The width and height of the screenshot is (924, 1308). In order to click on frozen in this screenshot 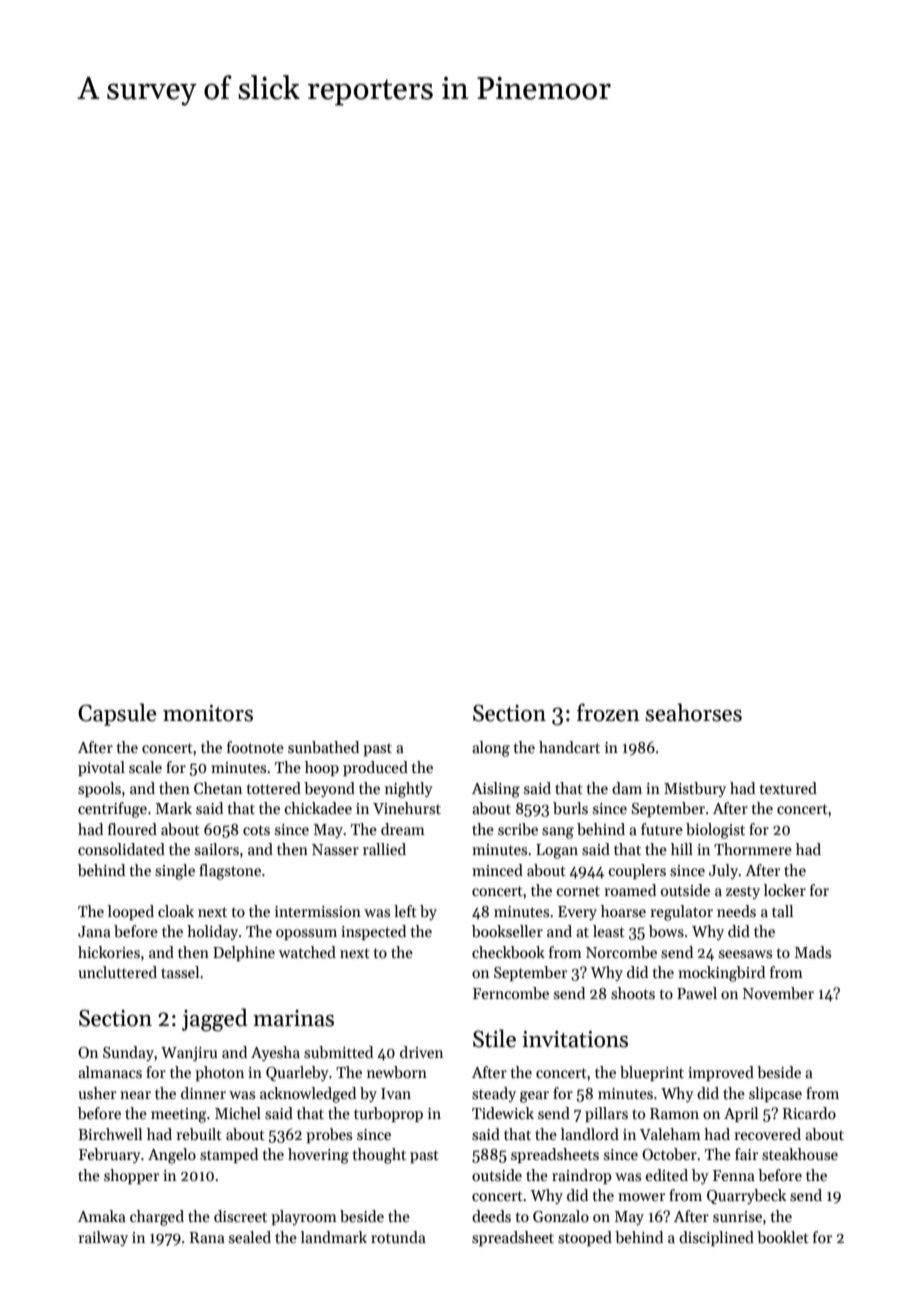, I will do `click(608, 712)`.
